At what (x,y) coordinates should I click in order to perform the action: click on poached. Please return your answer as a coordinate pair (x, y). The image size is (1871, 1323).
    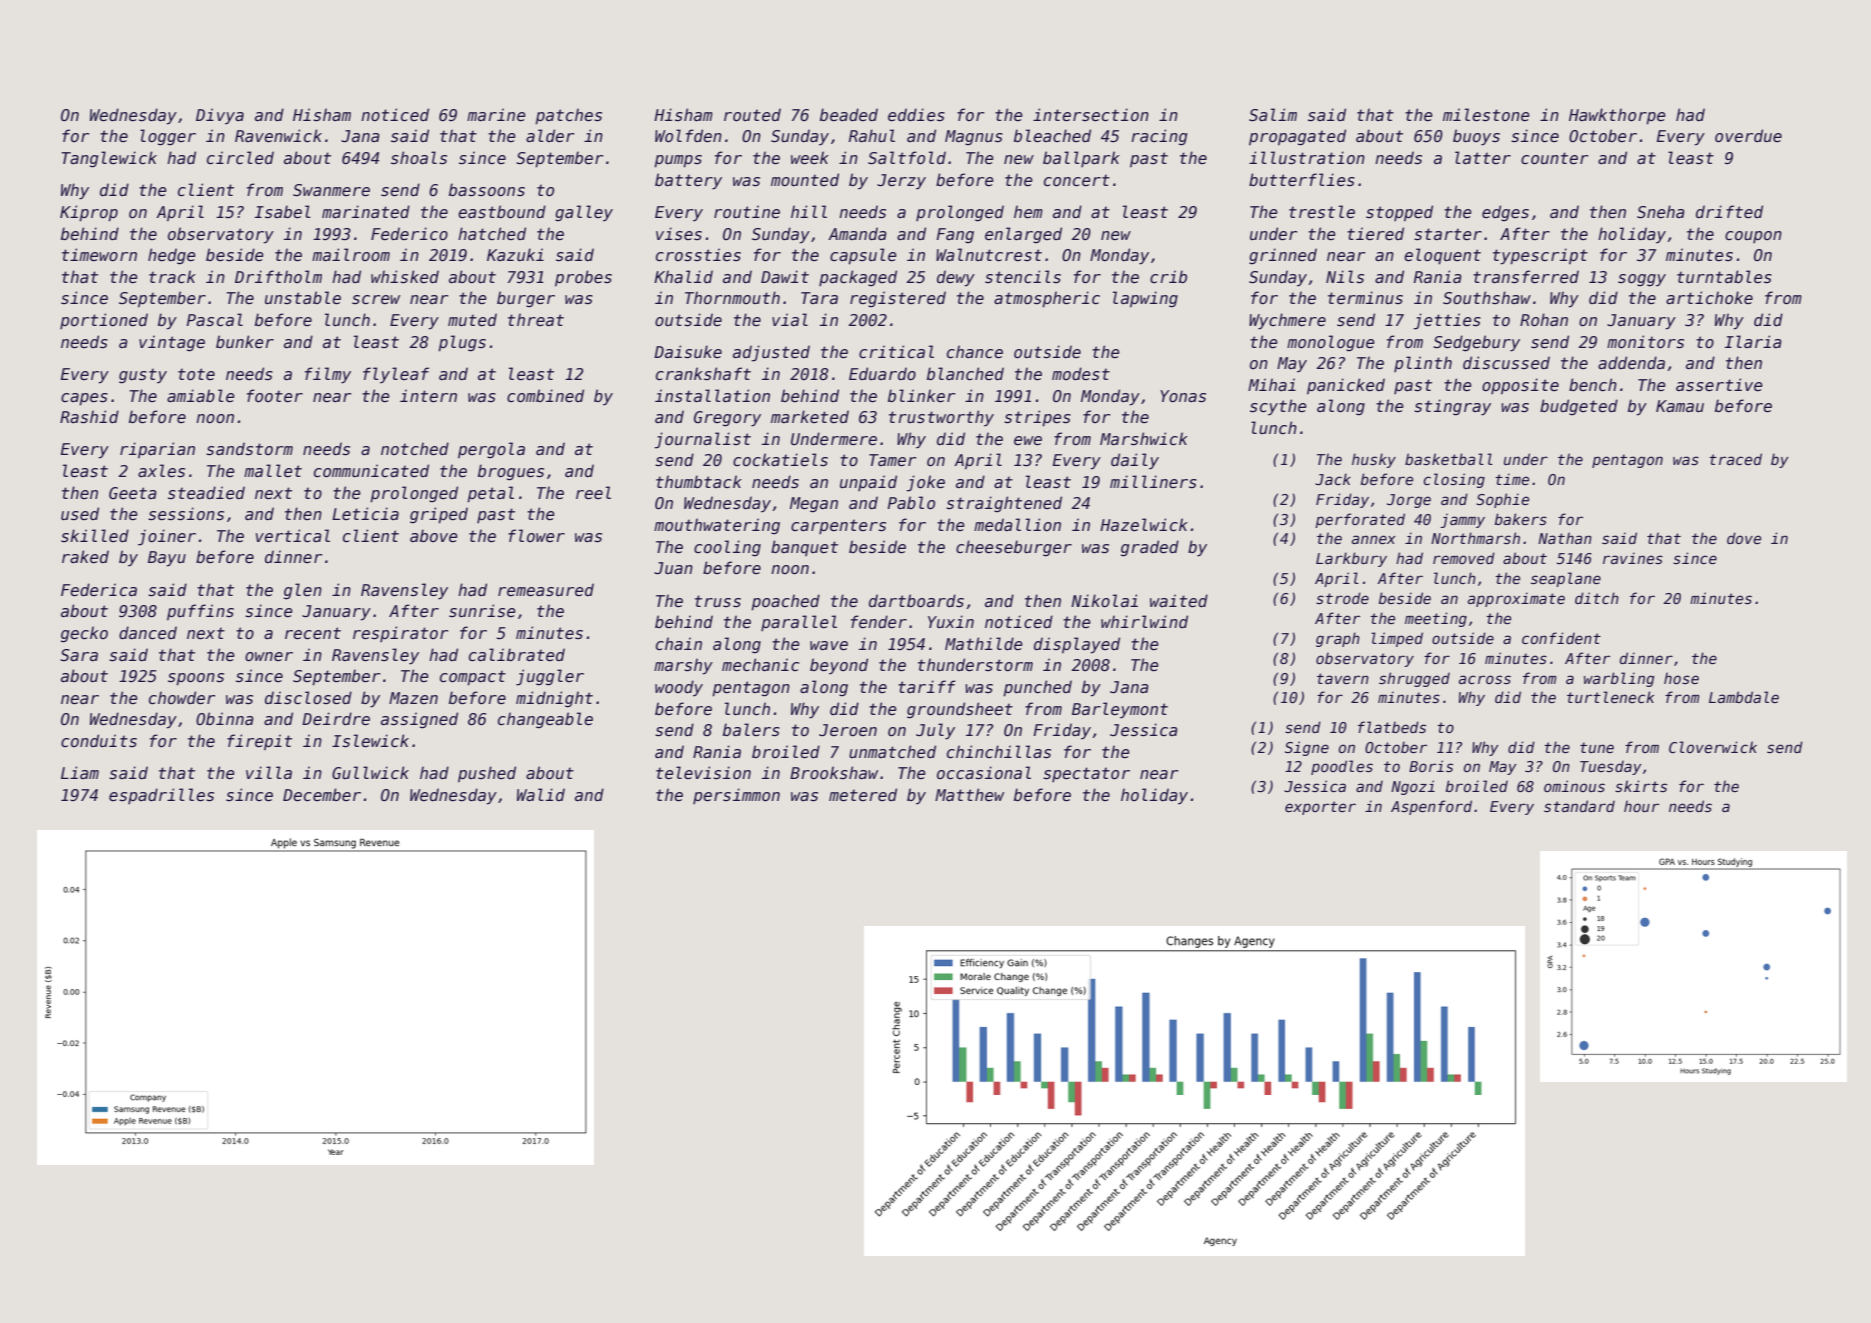
    Looking at the image, I should click on (785, 602).
